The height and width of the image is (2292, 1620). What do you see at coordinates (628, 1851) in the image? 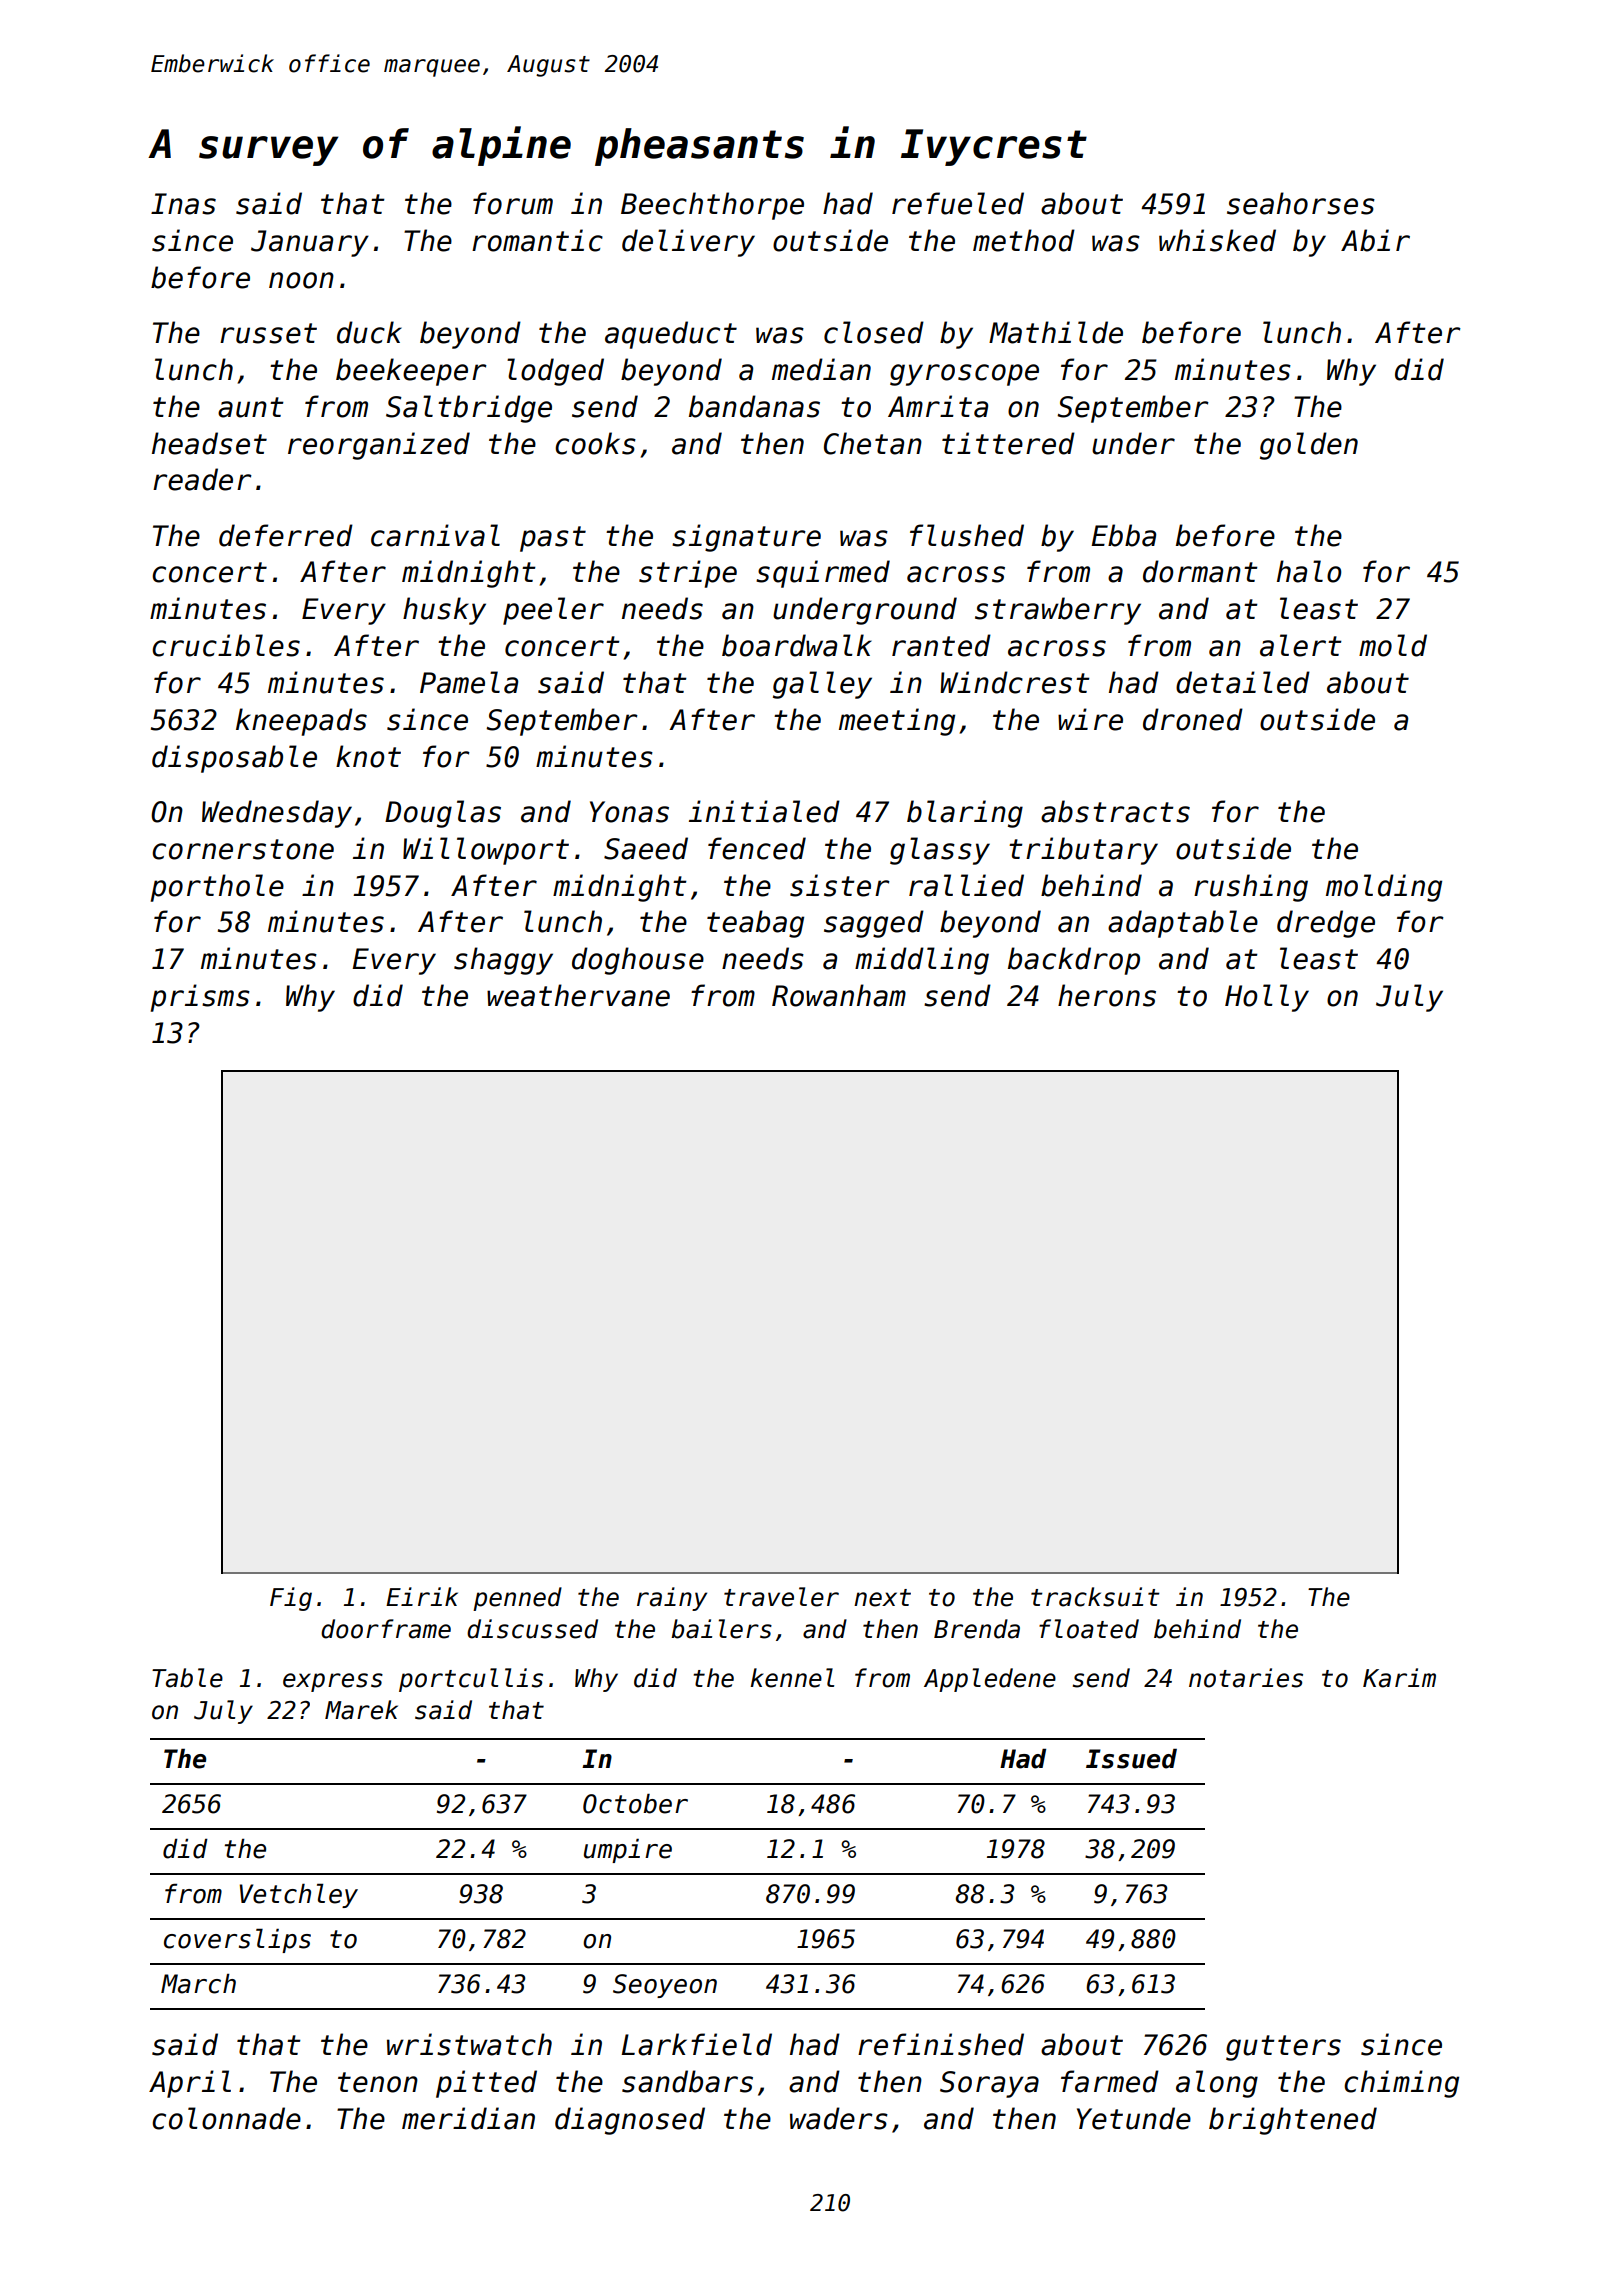
I see `umpire` at bounding box center [628, 1851].
